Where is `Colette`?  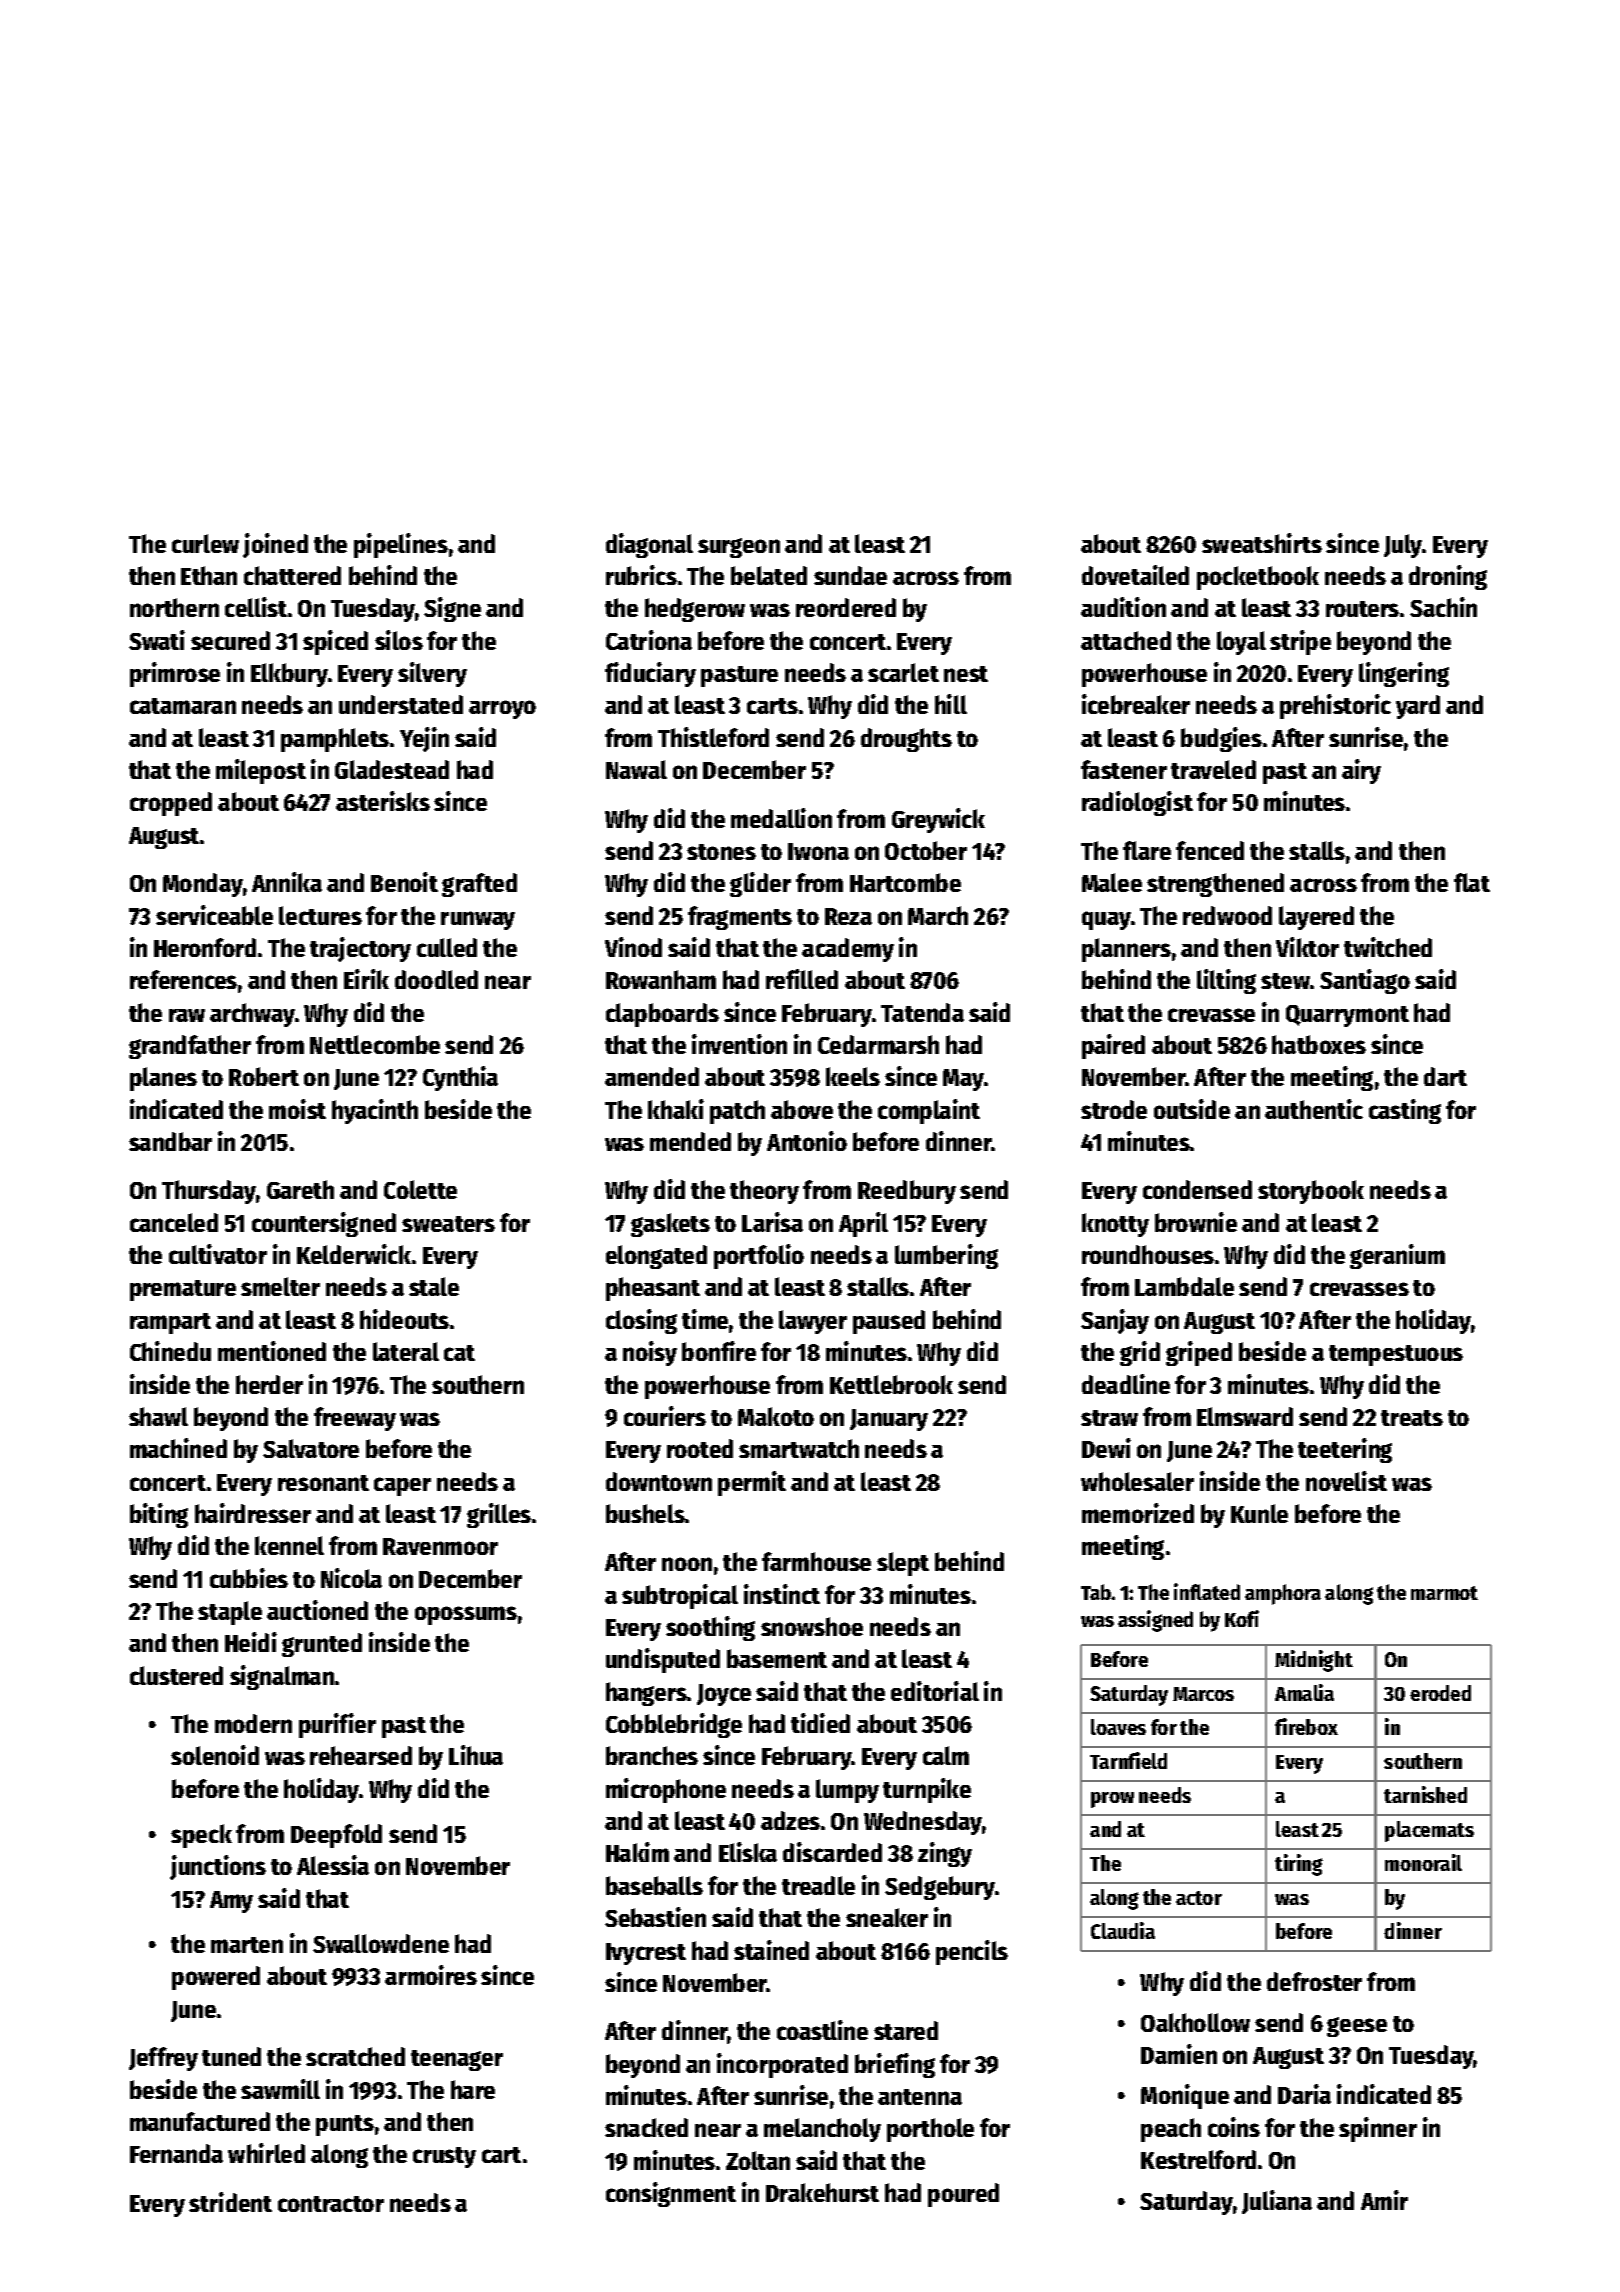
Colette is located at coordinates (420, 1189).
